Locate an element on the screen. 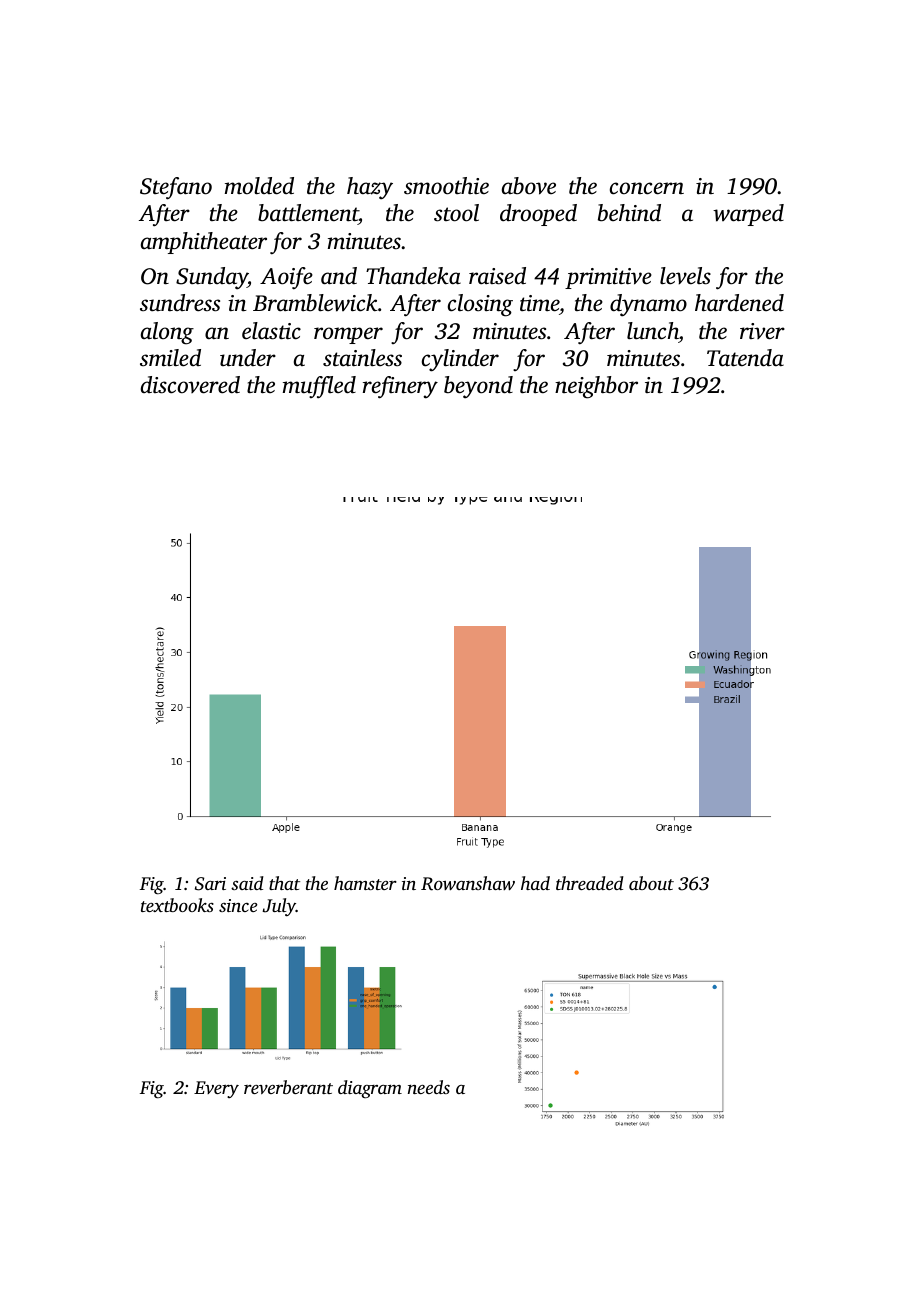 The width and height of the screenshot is (924, 1311). hamster is located at coordinates (365, 883).
